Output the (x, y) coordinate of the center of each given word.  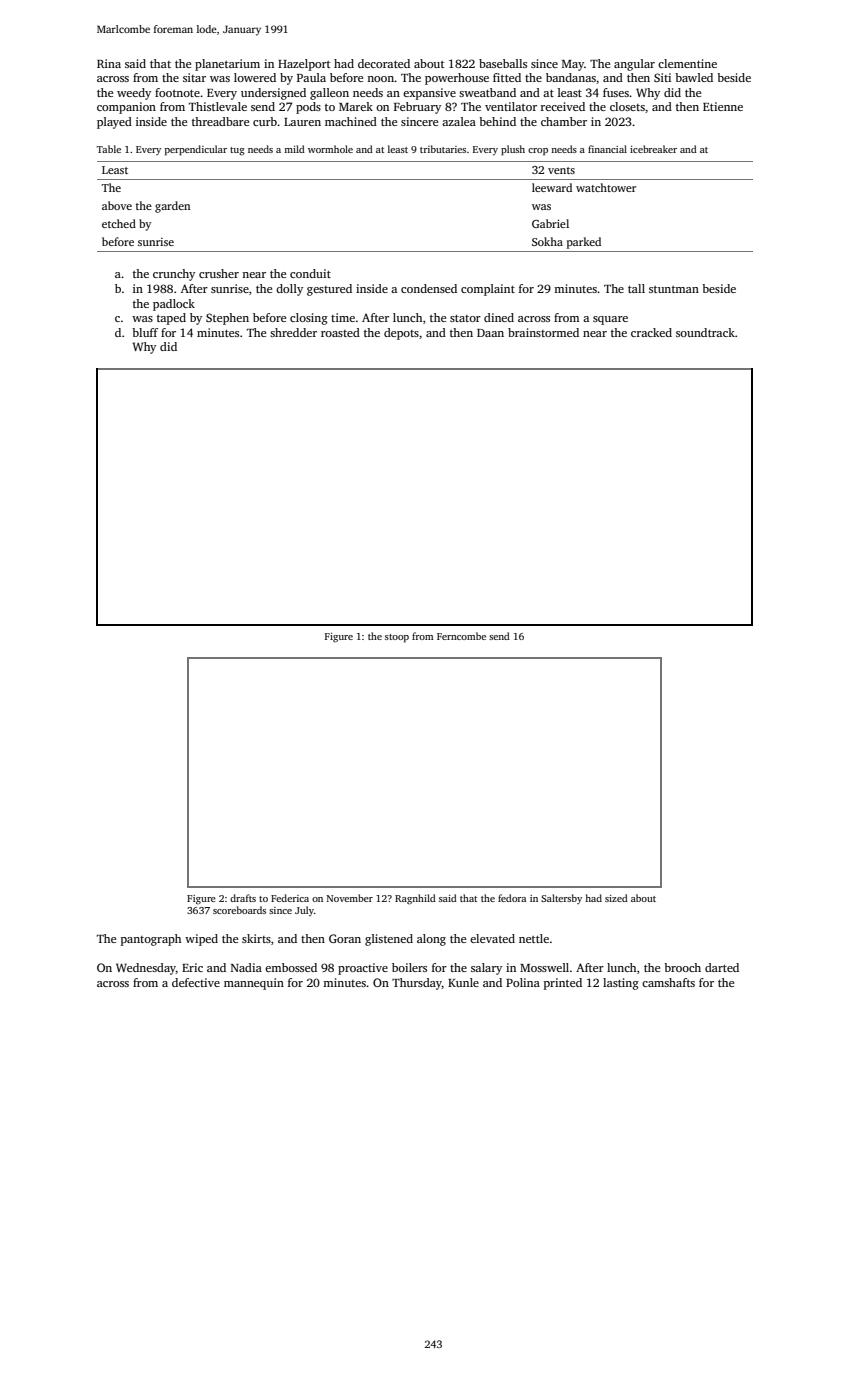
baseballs (503, 63)
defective (196, 982)
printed (563, 984)
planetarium (227, 65)
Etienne (723, 106)
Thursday (417, 984)
